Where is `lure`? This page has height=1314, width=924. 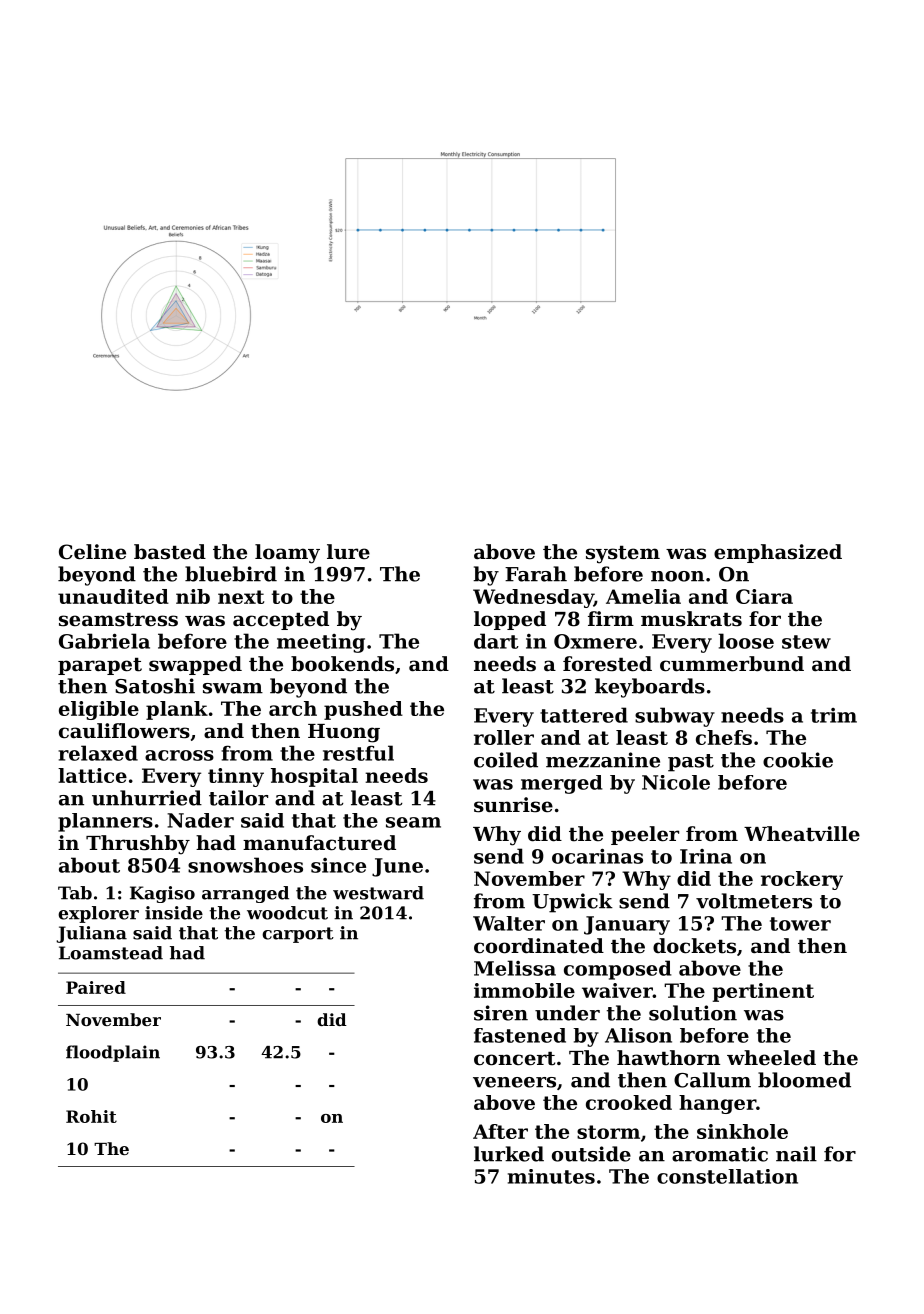 lure is located at coordinates (348, 551).
